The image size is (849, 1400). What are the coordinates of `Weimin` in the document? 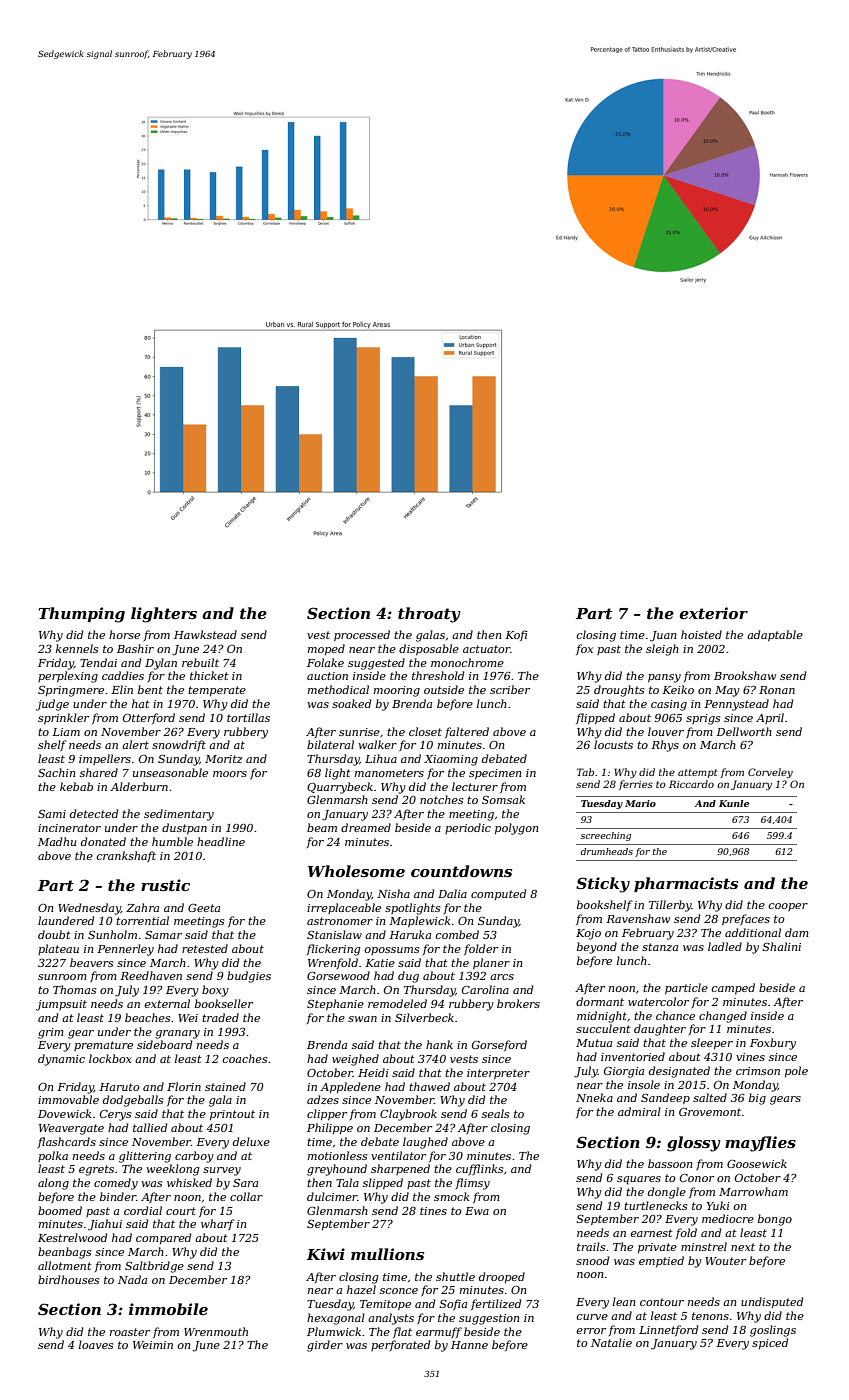 It's located at (153, 1345).
